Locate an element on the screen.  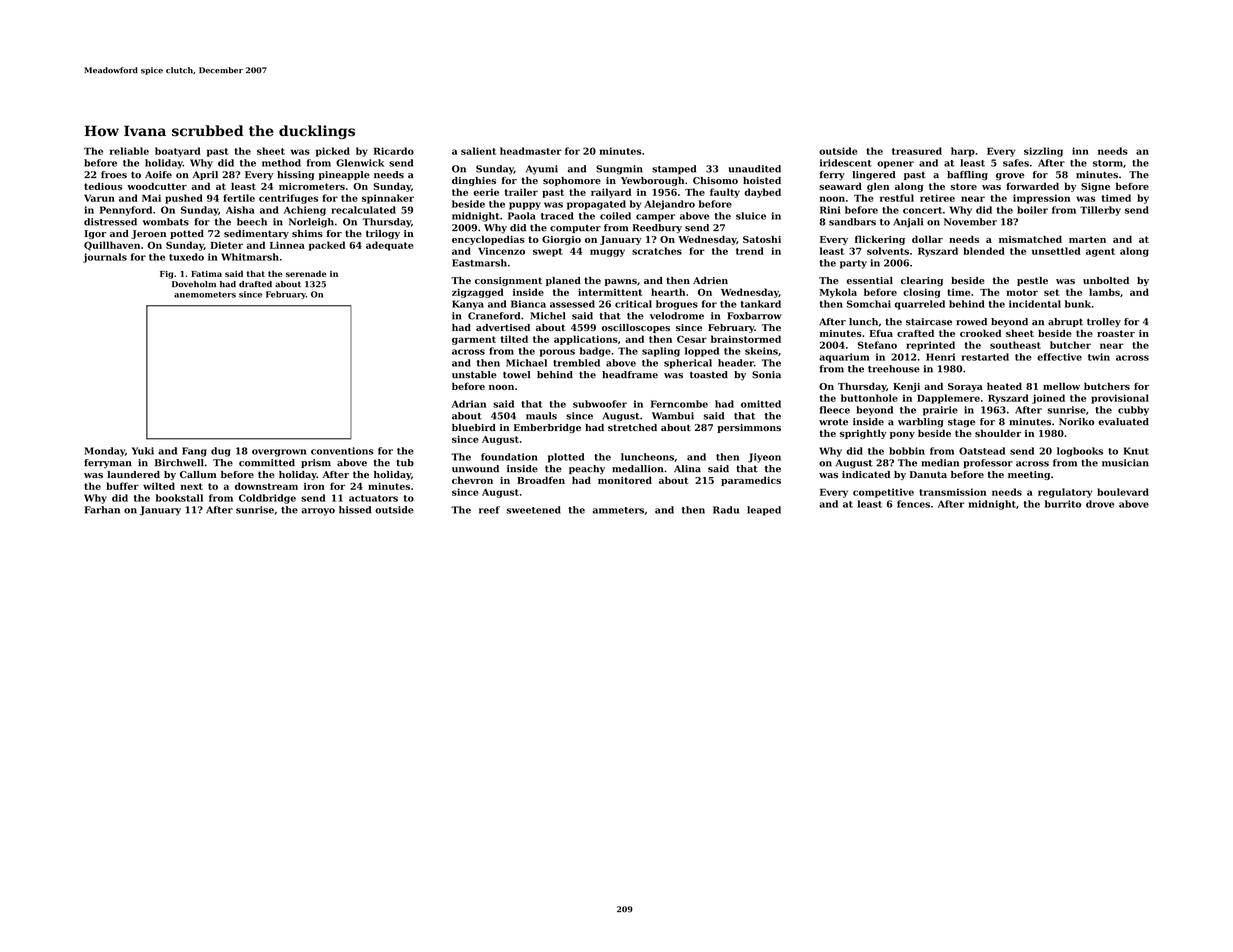
Yuki is located at coordinates (143, 451).
